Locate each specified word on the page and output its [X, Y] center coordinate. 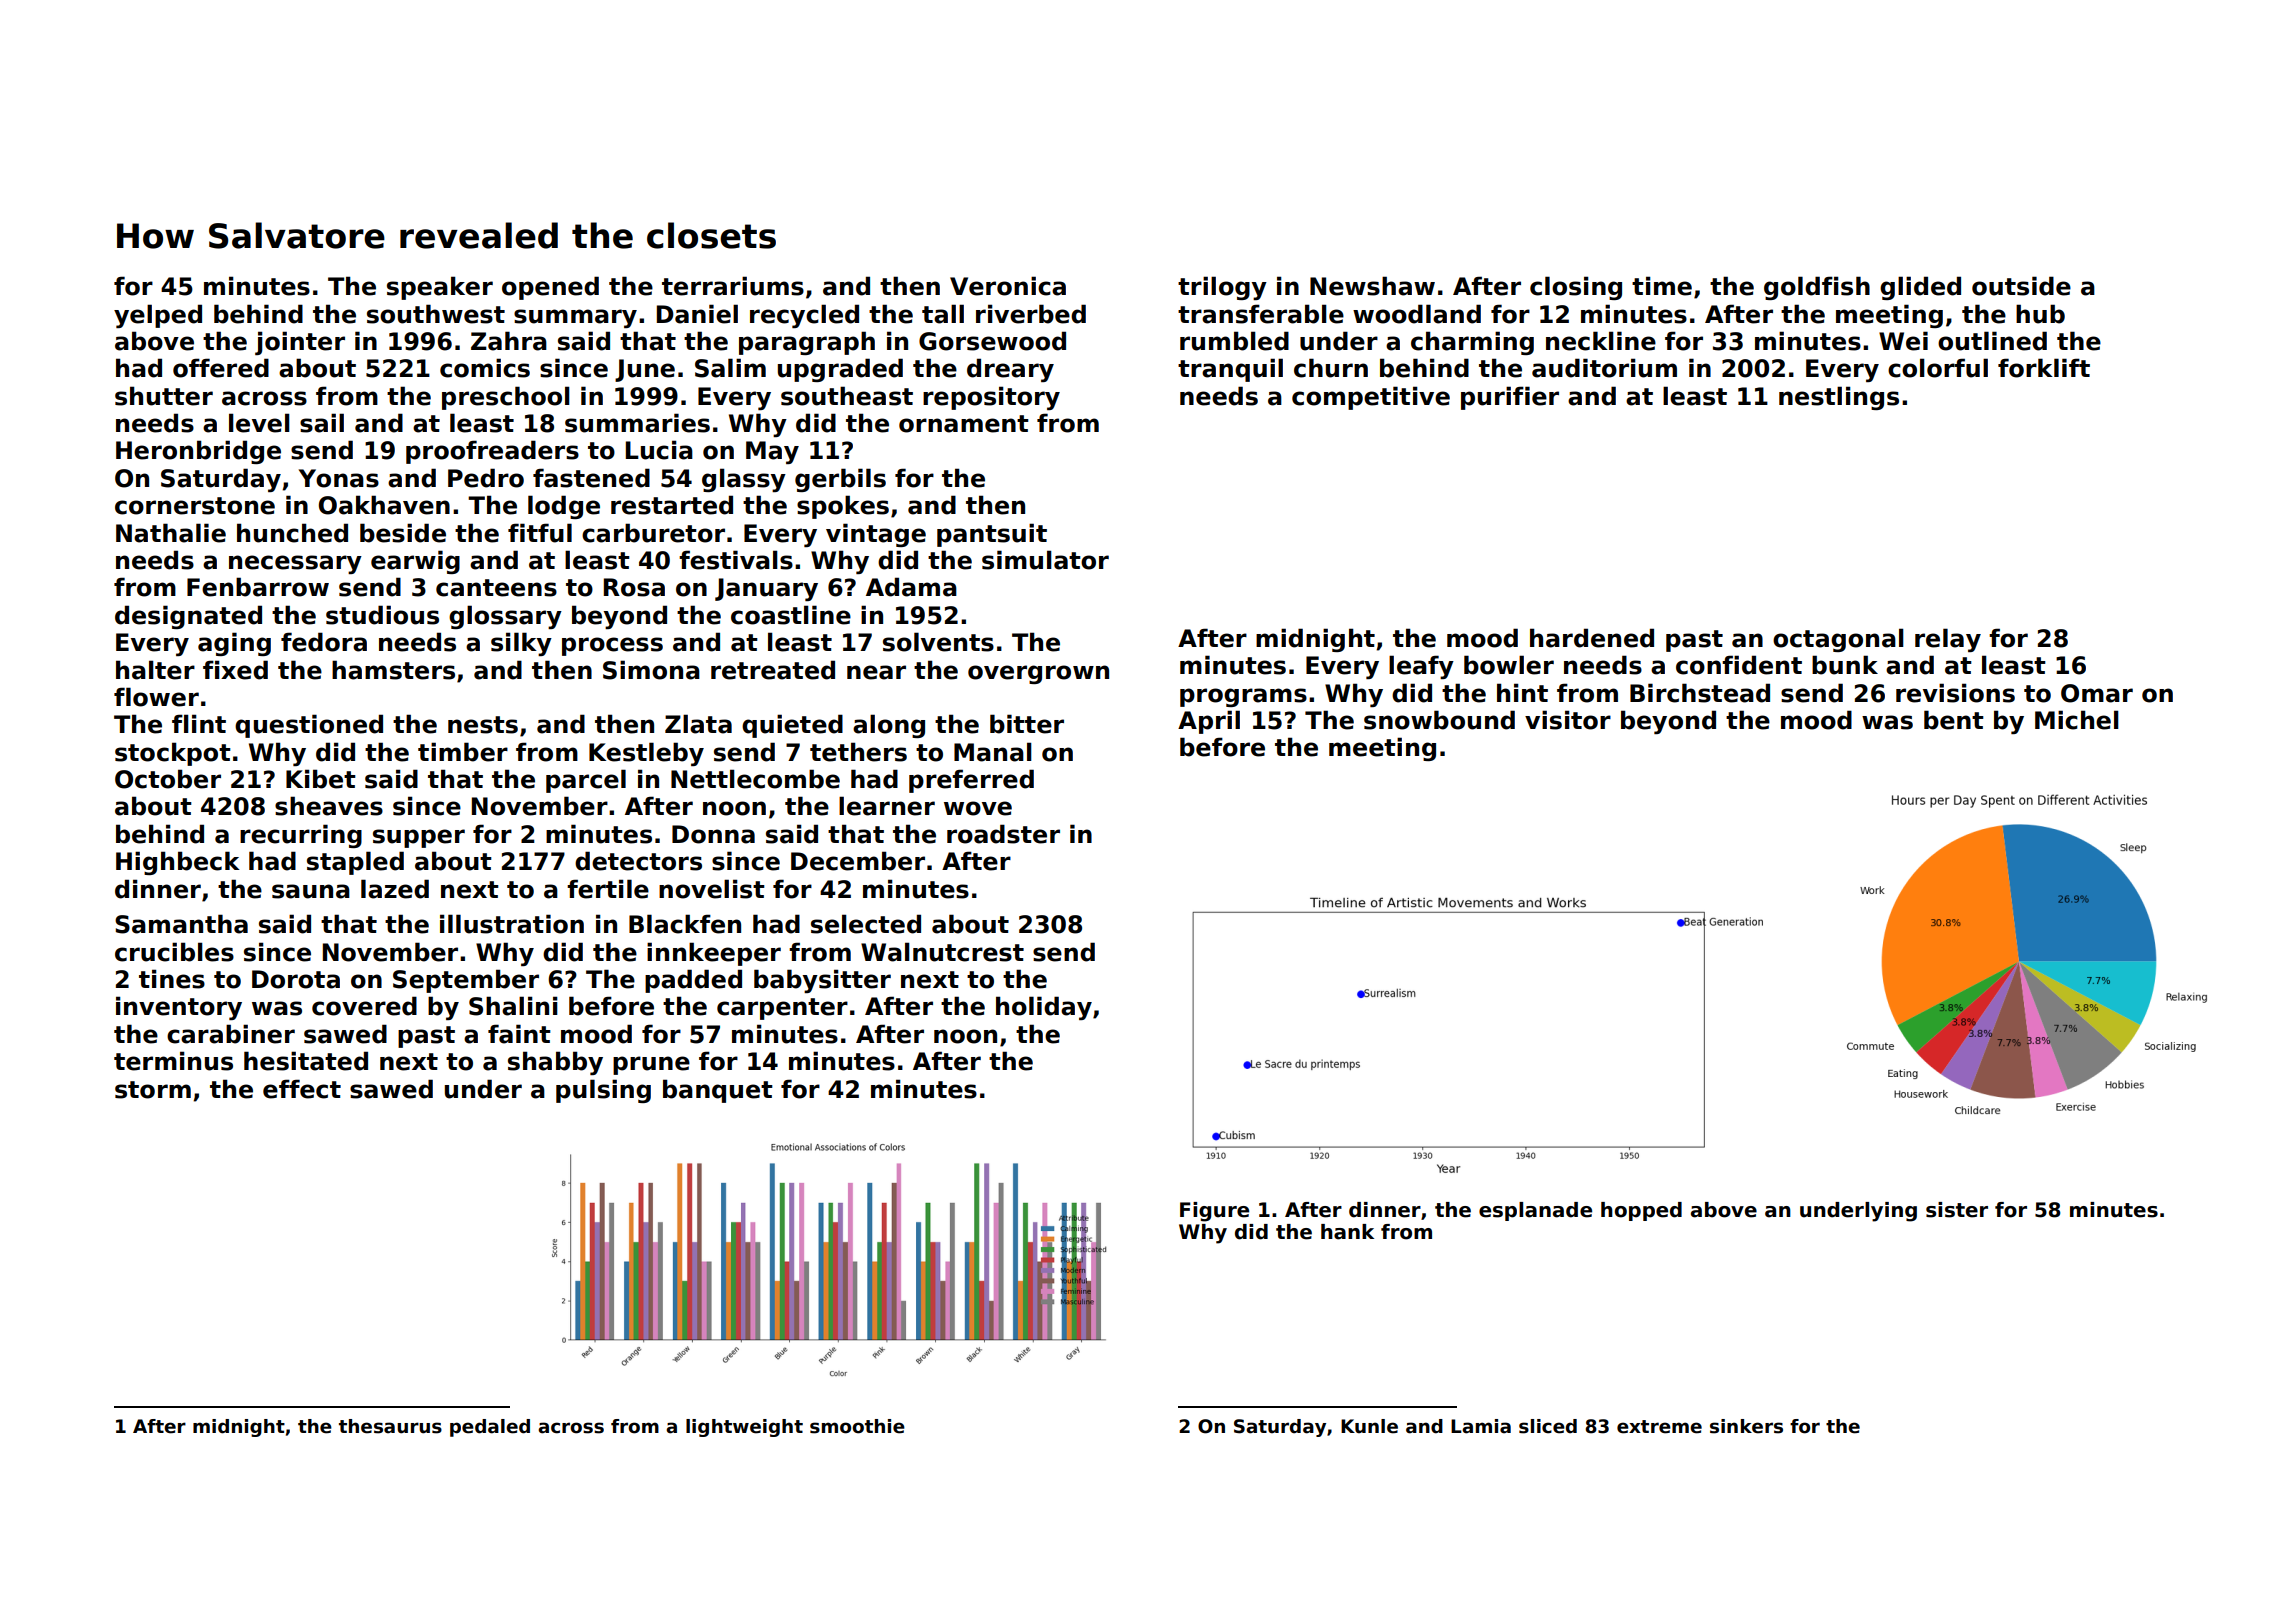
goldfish [1817, 288]
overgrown [1038, 674]
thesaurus [390, 1426]
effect [302, 1089]
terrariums [733, 286]
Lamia [1481, 1426]
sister [1957, 1210]
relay [1948, 640]
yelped [158, 316]
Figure [1214, 1212]
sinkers [1746, 1426]
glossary [505, 617]
